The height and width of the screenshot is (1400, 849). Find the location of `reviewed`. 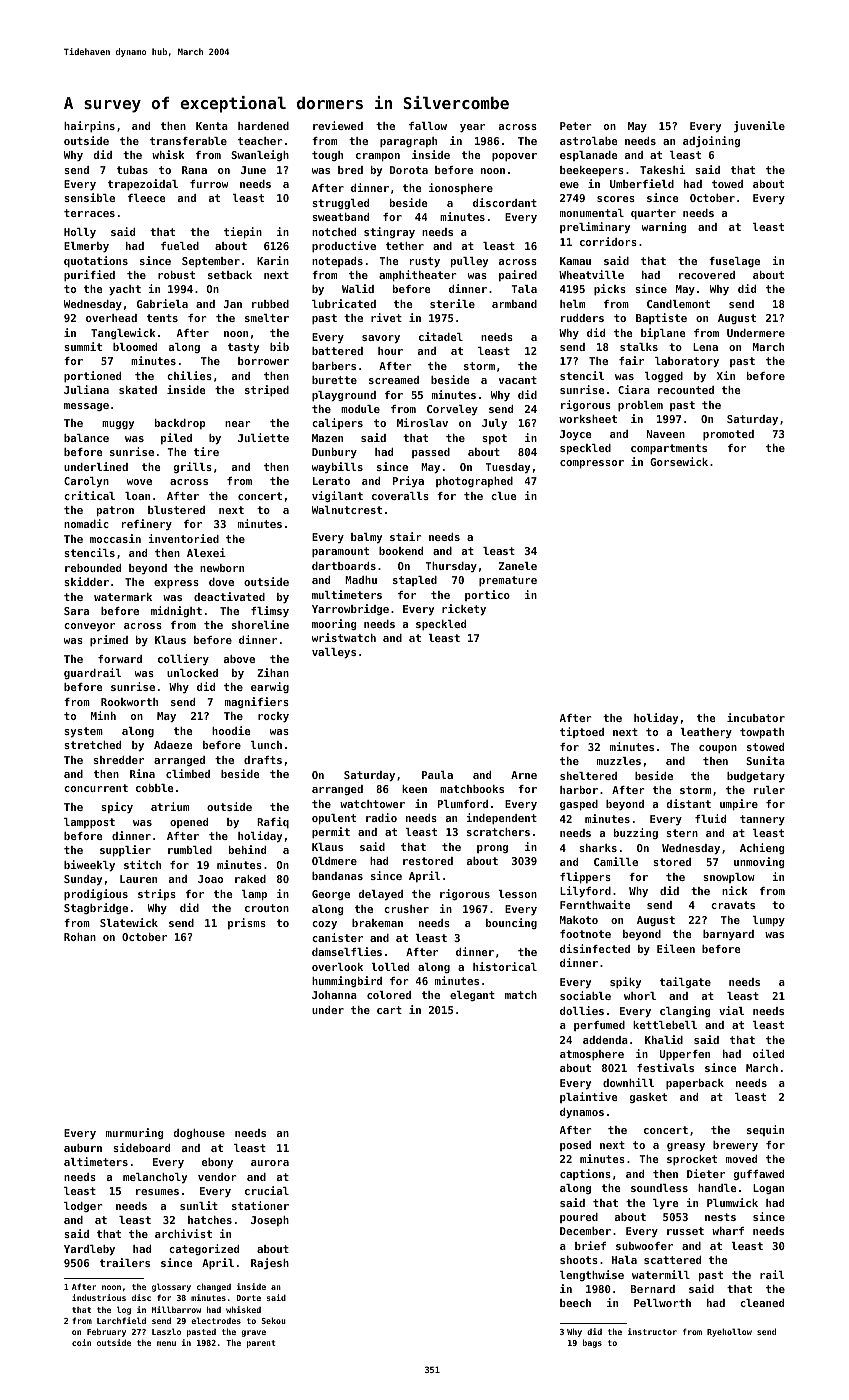

reviewed is located at coordinates (338, 125).
